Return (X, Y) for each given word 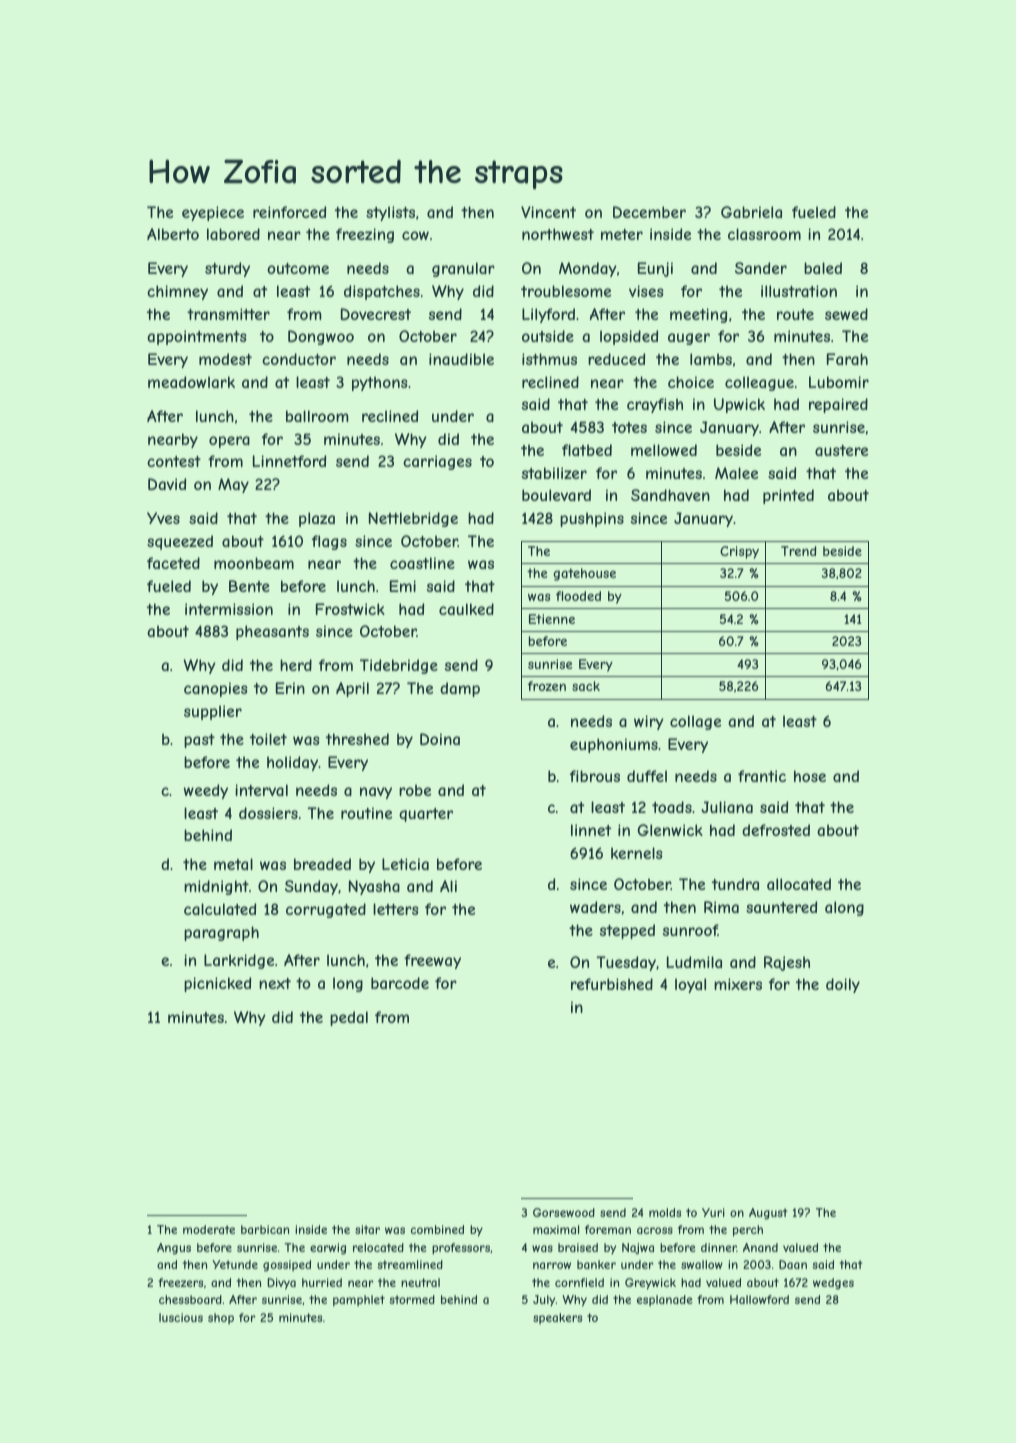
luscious (181, 1317)
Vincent (548, 212)
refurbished (612, 984)
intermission (229, 609)
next (275, 983)
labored (233, 234)
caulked (466, 609)
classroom (764, 234)
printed (788, 496)
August (768, 1214)
